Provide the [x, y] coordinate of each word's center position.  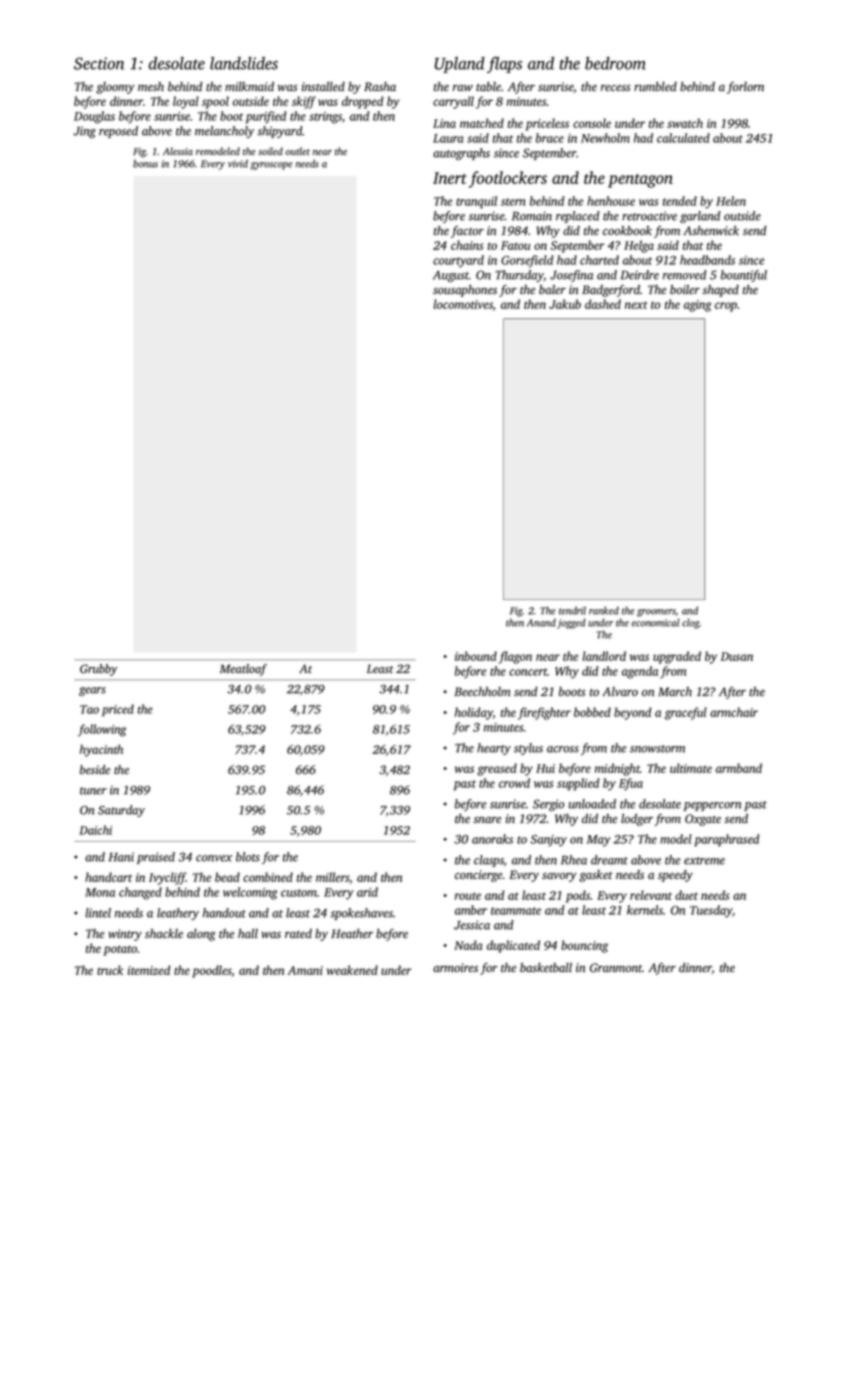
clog [691, 623]
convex [214, 858]
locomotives [463, 304]
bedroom [615, 63]
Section [99, 63]
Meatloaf [243, 670]
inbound [476, 656]
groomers [656, 613]
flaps [504, 65]
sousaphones [465, 291]
